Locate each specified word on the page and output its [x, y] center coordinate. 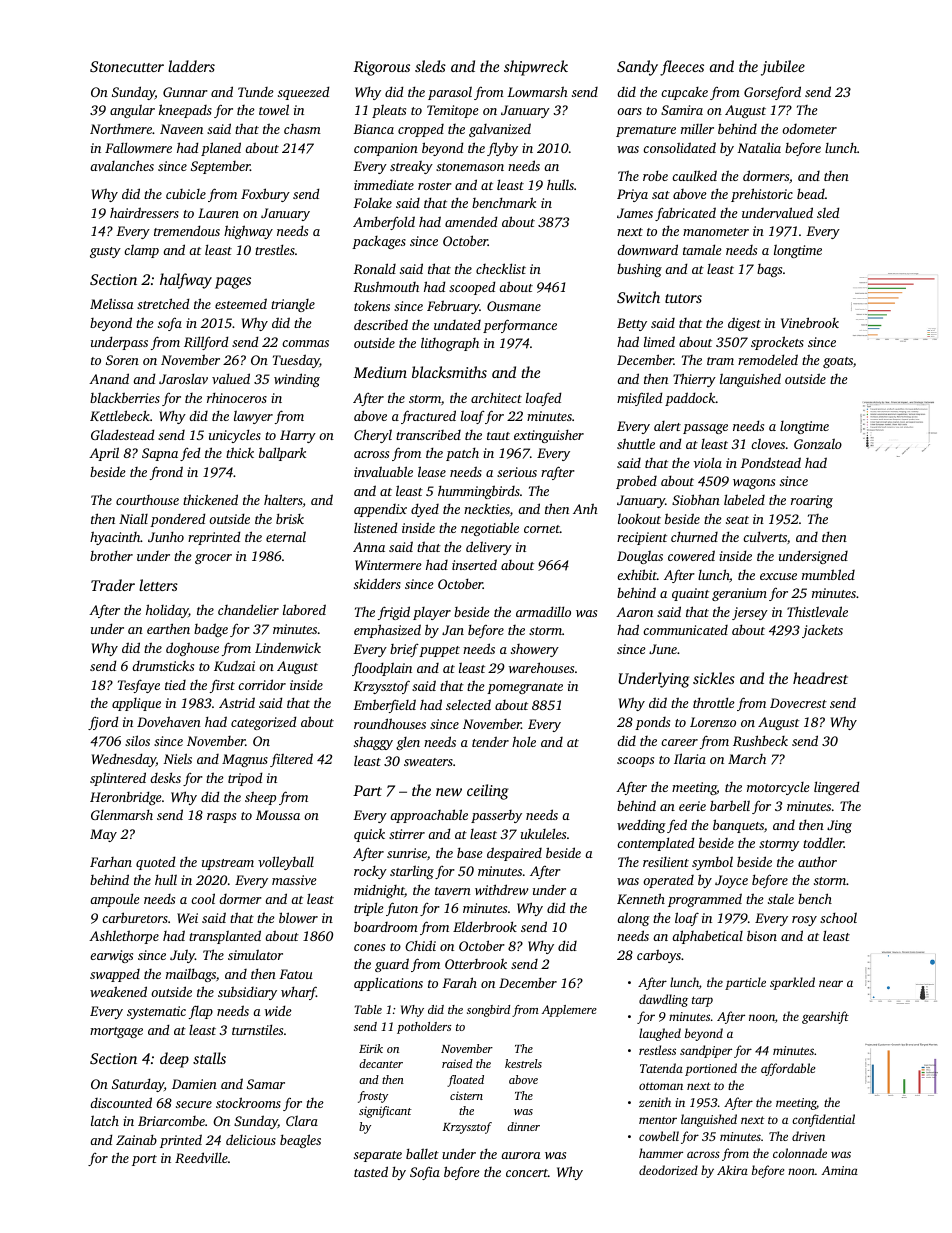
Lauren [218, 213]
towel [274, 109]
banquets [738, 826]
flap [201, 1012]
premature [646, 131]
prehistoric [762, 195]
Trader [113, 585]
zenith [655, 1102]
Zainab [136, 1139]
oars [629, 111]
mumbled [828, 574]
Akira [732, 1170]
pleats [389, 111]
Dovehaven [169, 721]
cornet [542, 529]
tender [490, 741]
